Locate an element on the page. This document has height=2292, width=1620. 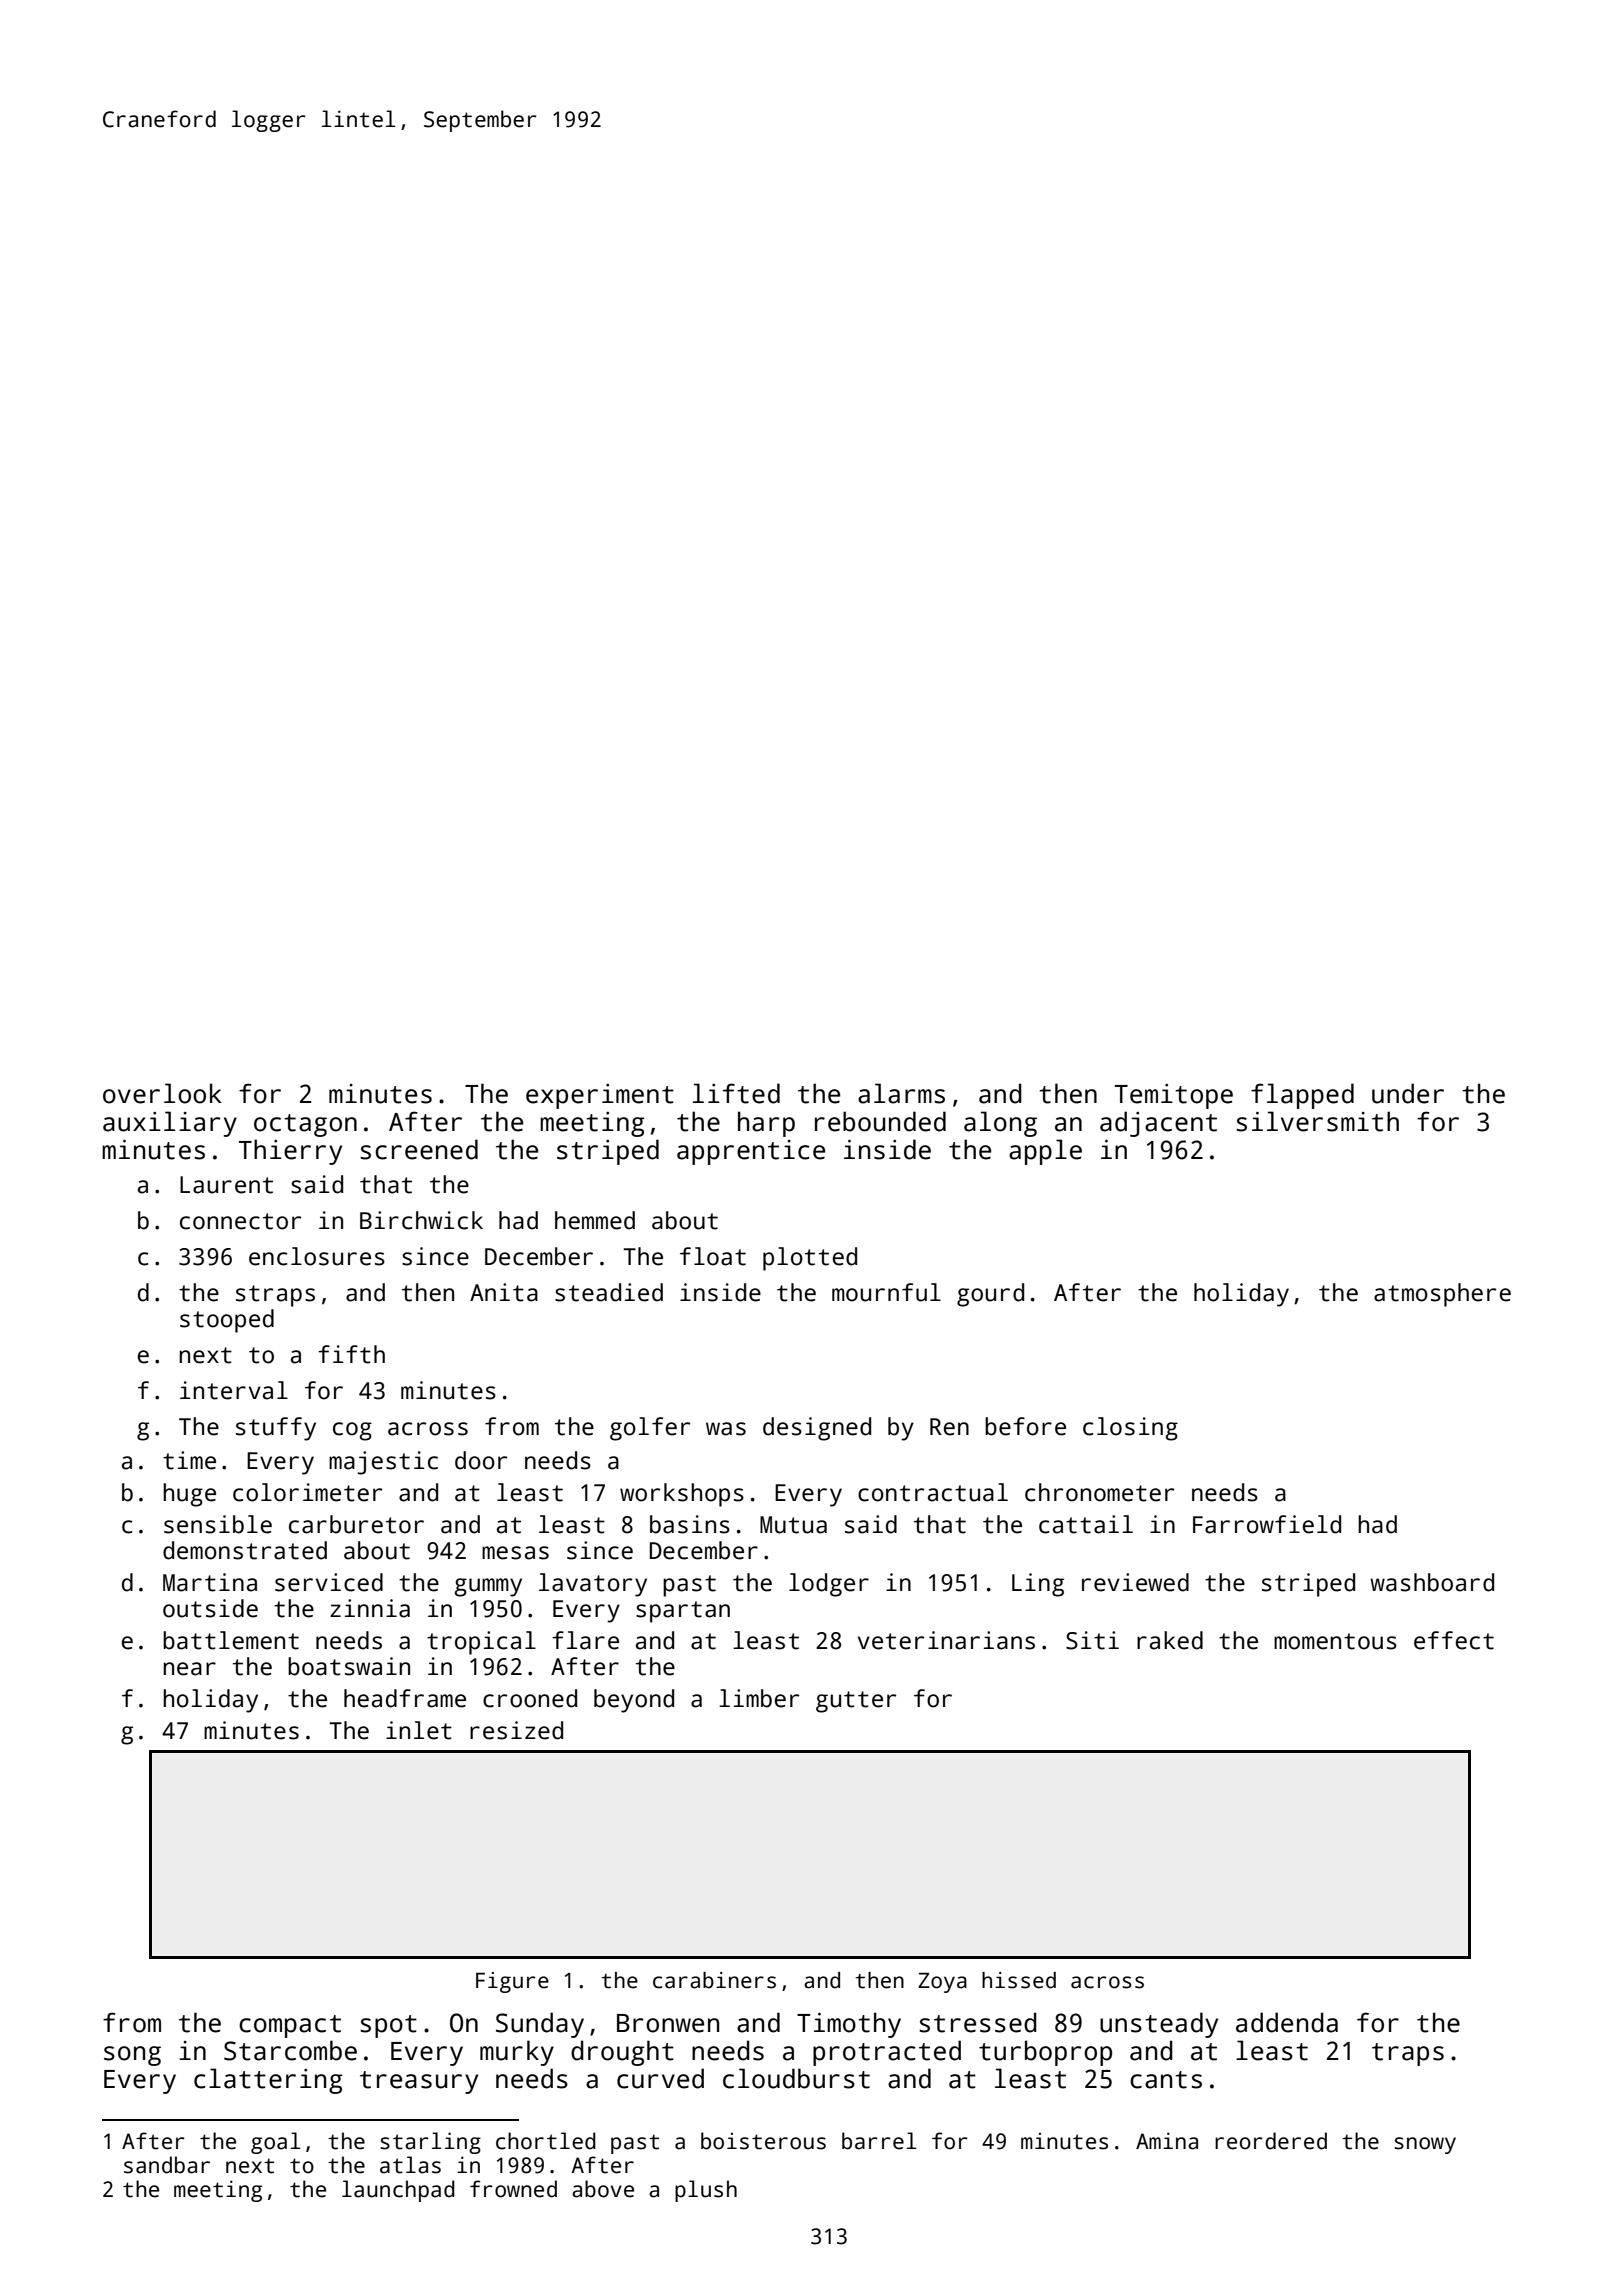
connector is located at coordinates (240, 1221).
